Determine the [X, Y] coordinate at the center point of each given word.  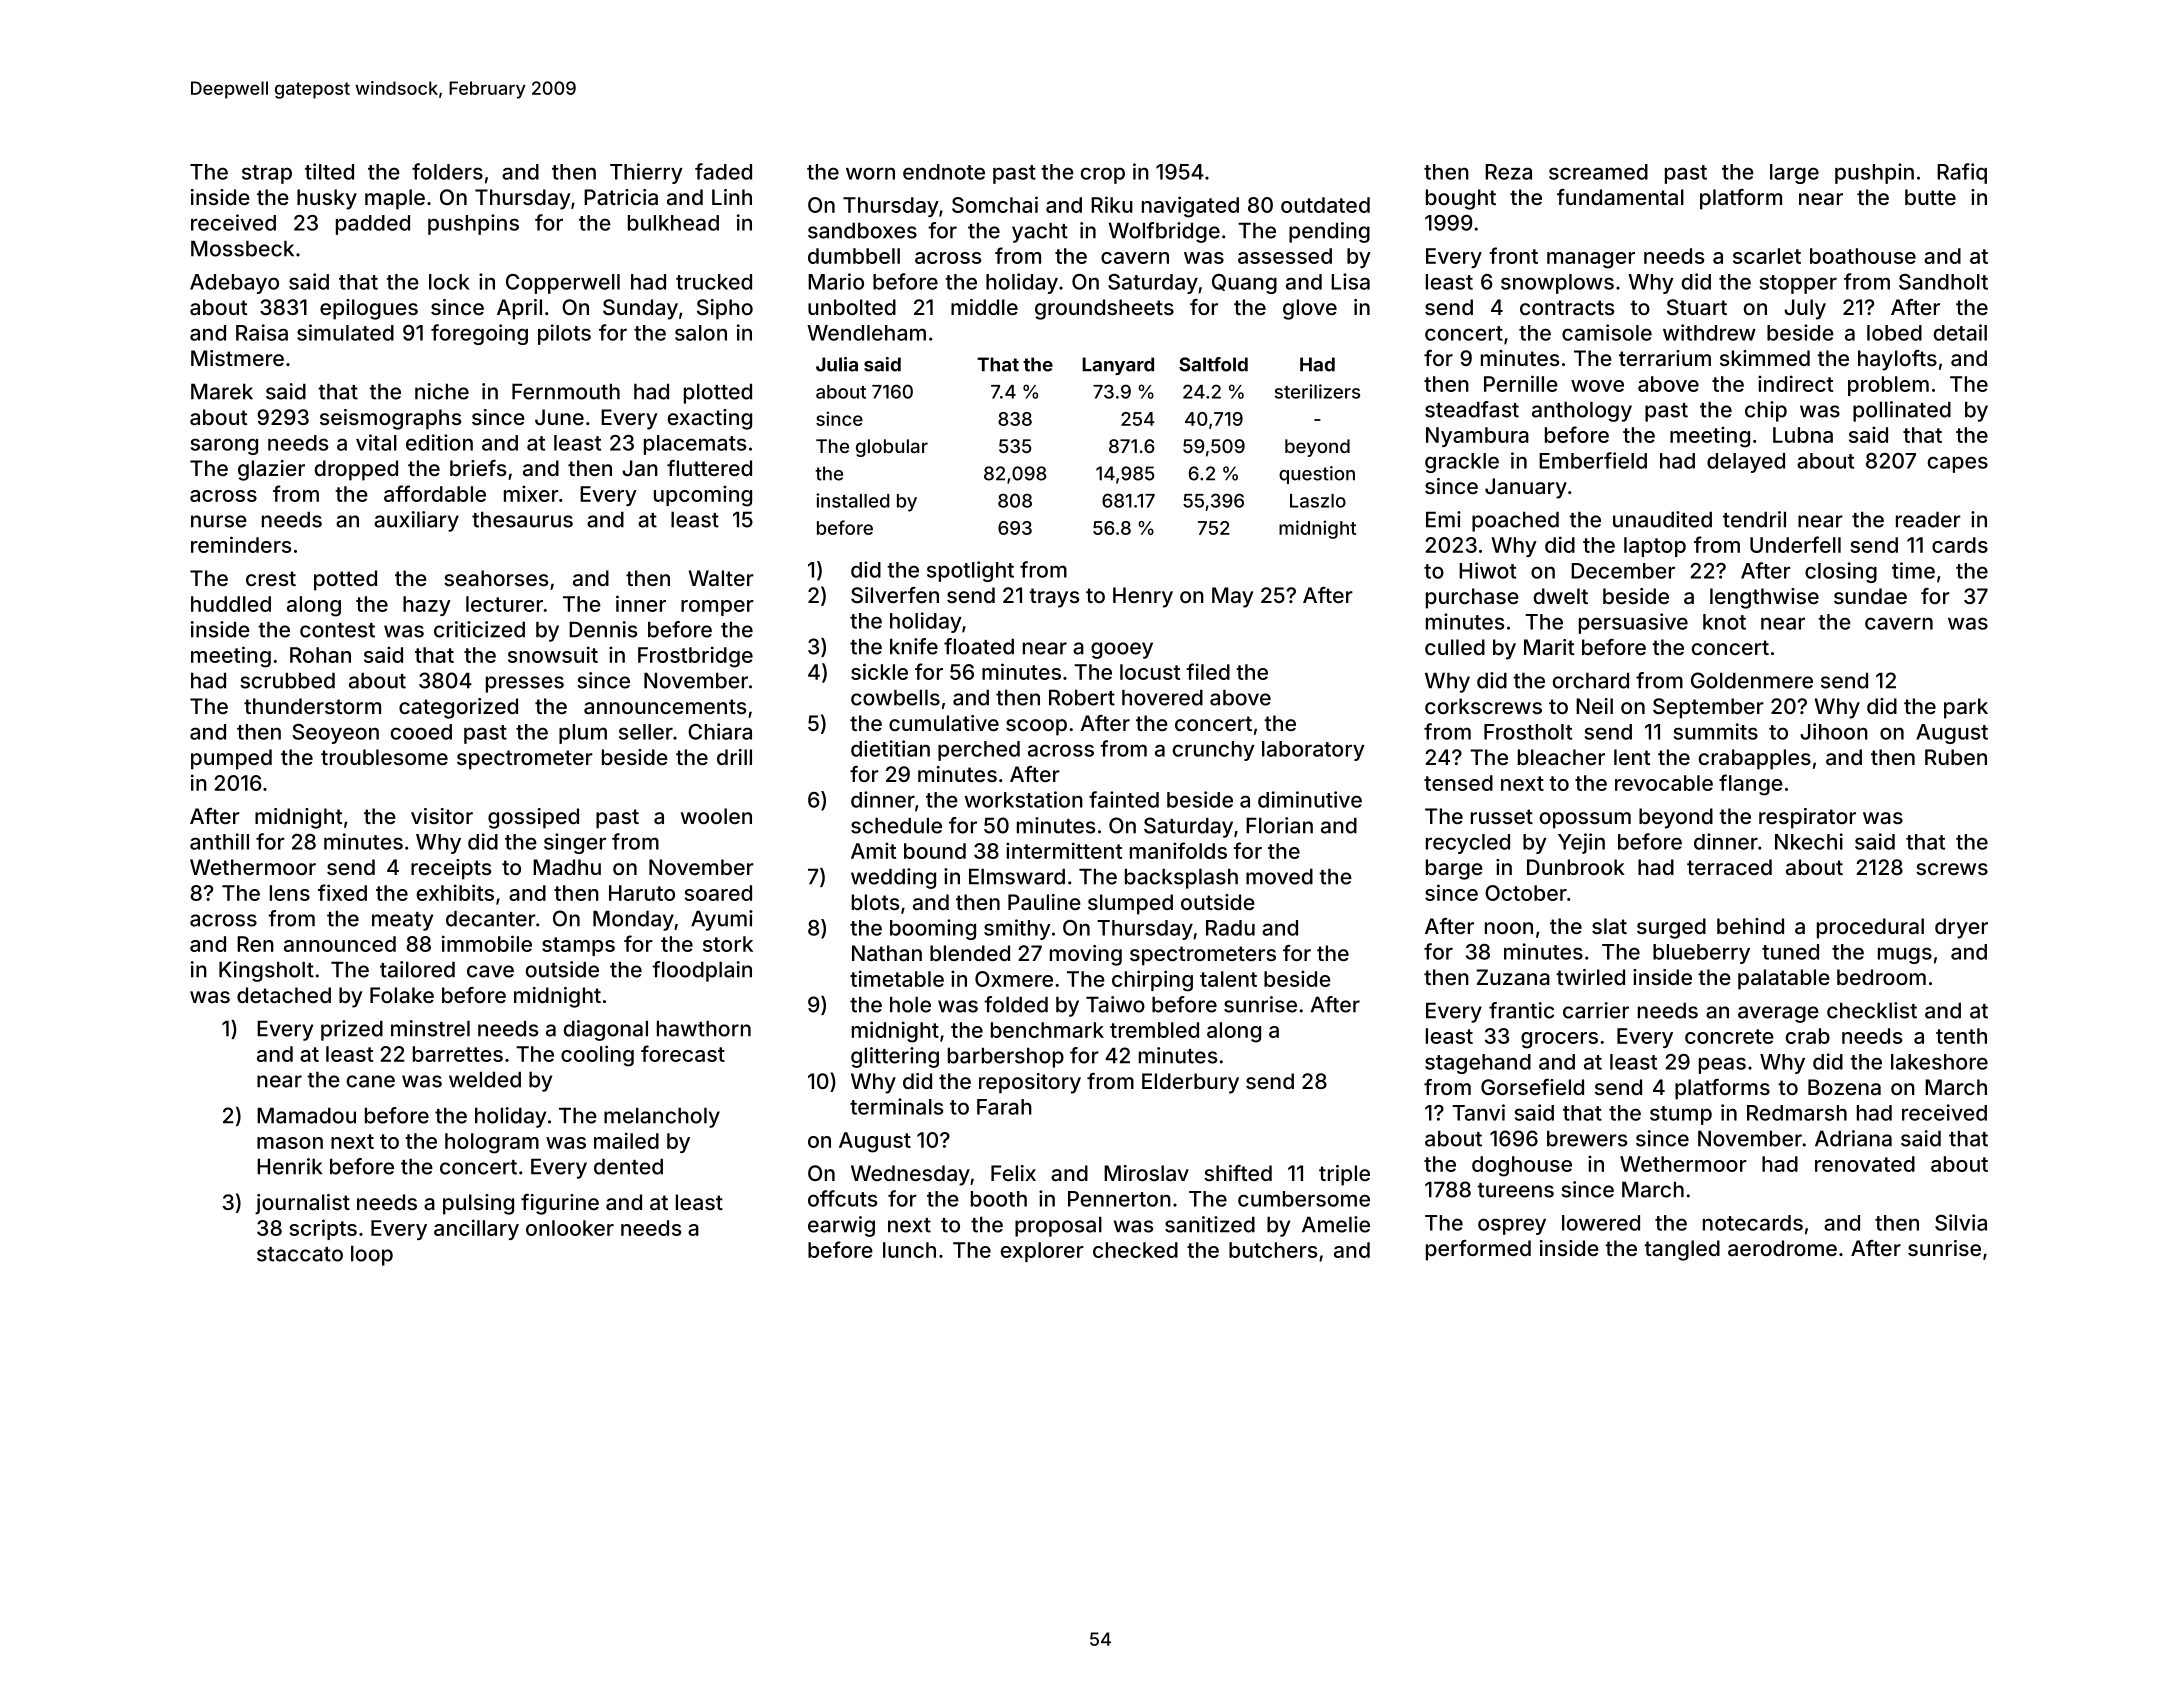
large [1794, 174]
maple [395, 199]
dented [628, 1166]
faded [723, 171]
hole [910, 1004]
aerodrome [1782, 1248]
